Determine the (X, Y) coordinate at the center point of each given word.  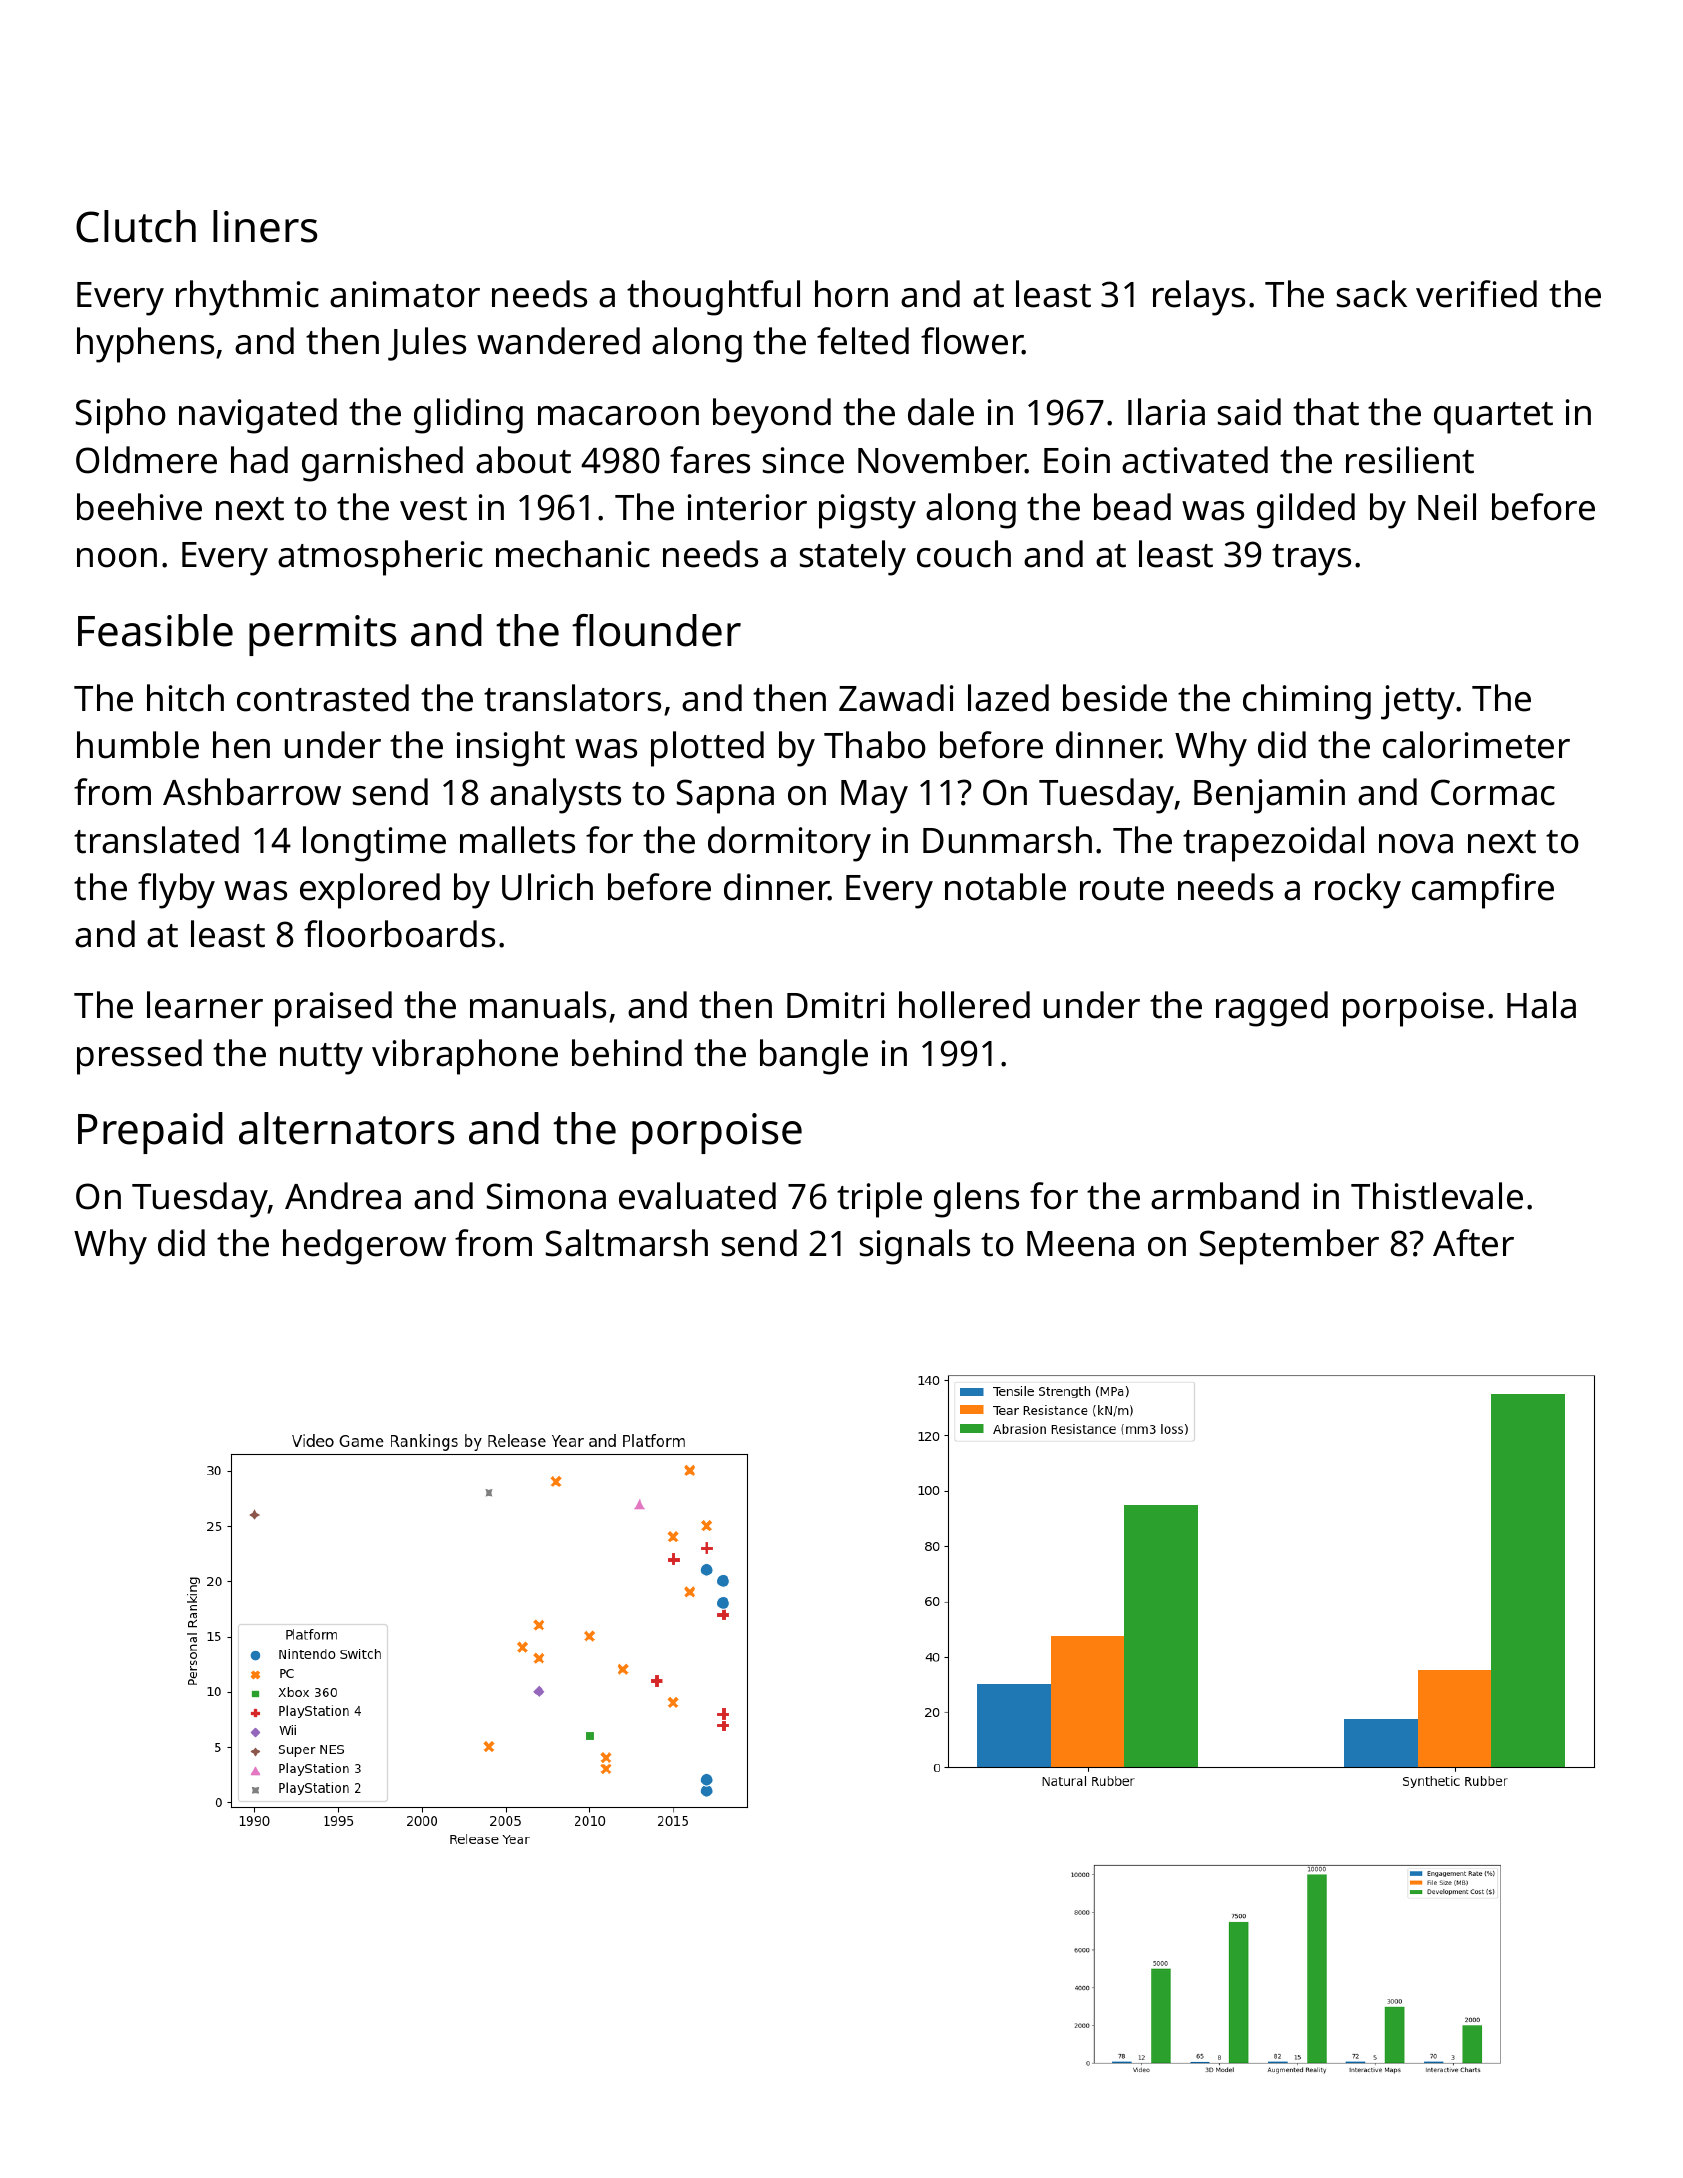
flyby (176, 891)
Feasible (155, 630)
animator (405, 294)
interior (747, 507)
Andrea (343, 1196)
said (1249, 412)
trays (1311, 560)
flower (972, 341)
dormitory (789, 844)
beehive (139, 507)
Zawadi (896, 698)
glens (976, 1200)
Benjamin (1269, 796)
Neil (1447, 507)
